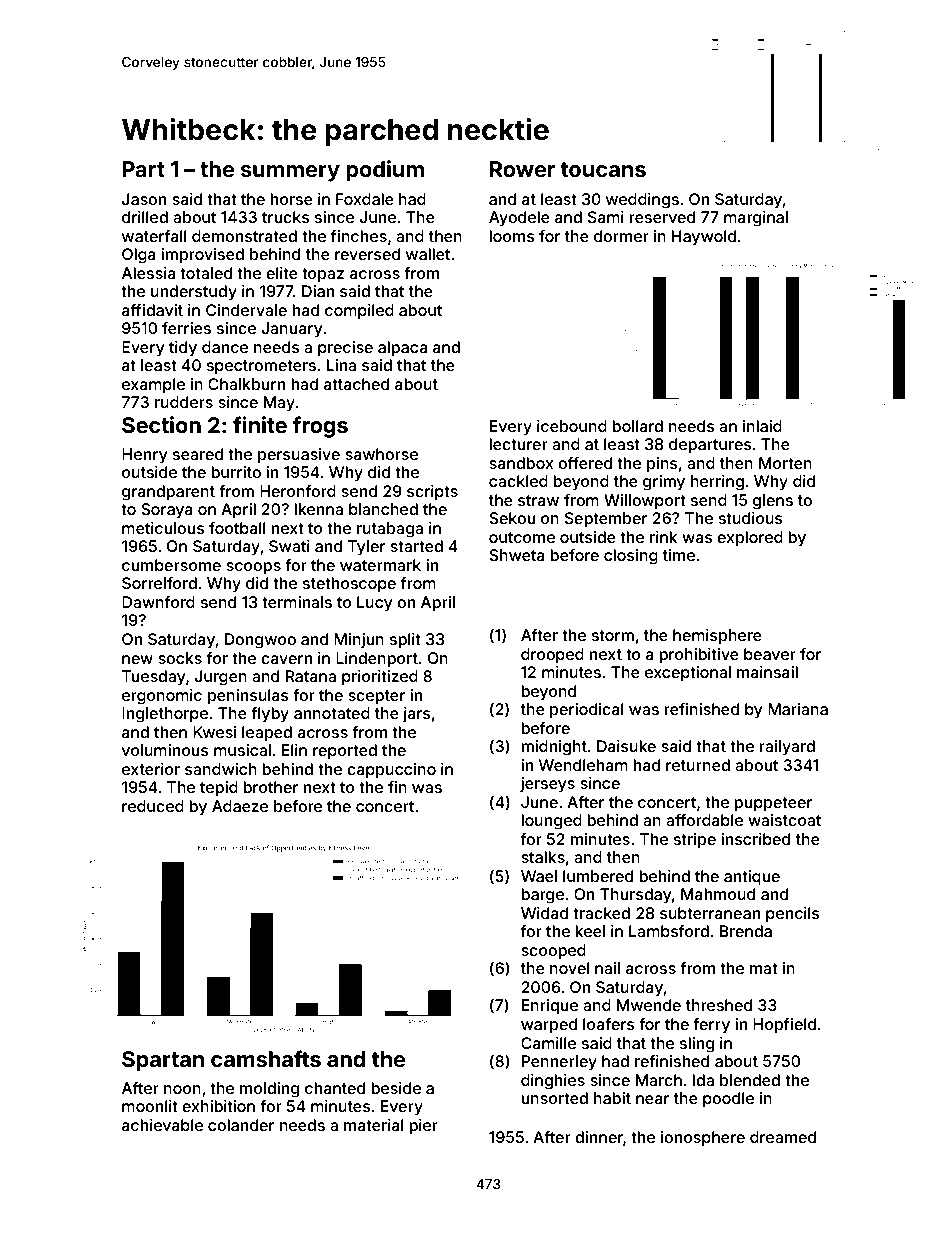 This page has height=1233, width=952. Describe the element at coordinates (756, 219) in the page. I see `marginal` at that location.
